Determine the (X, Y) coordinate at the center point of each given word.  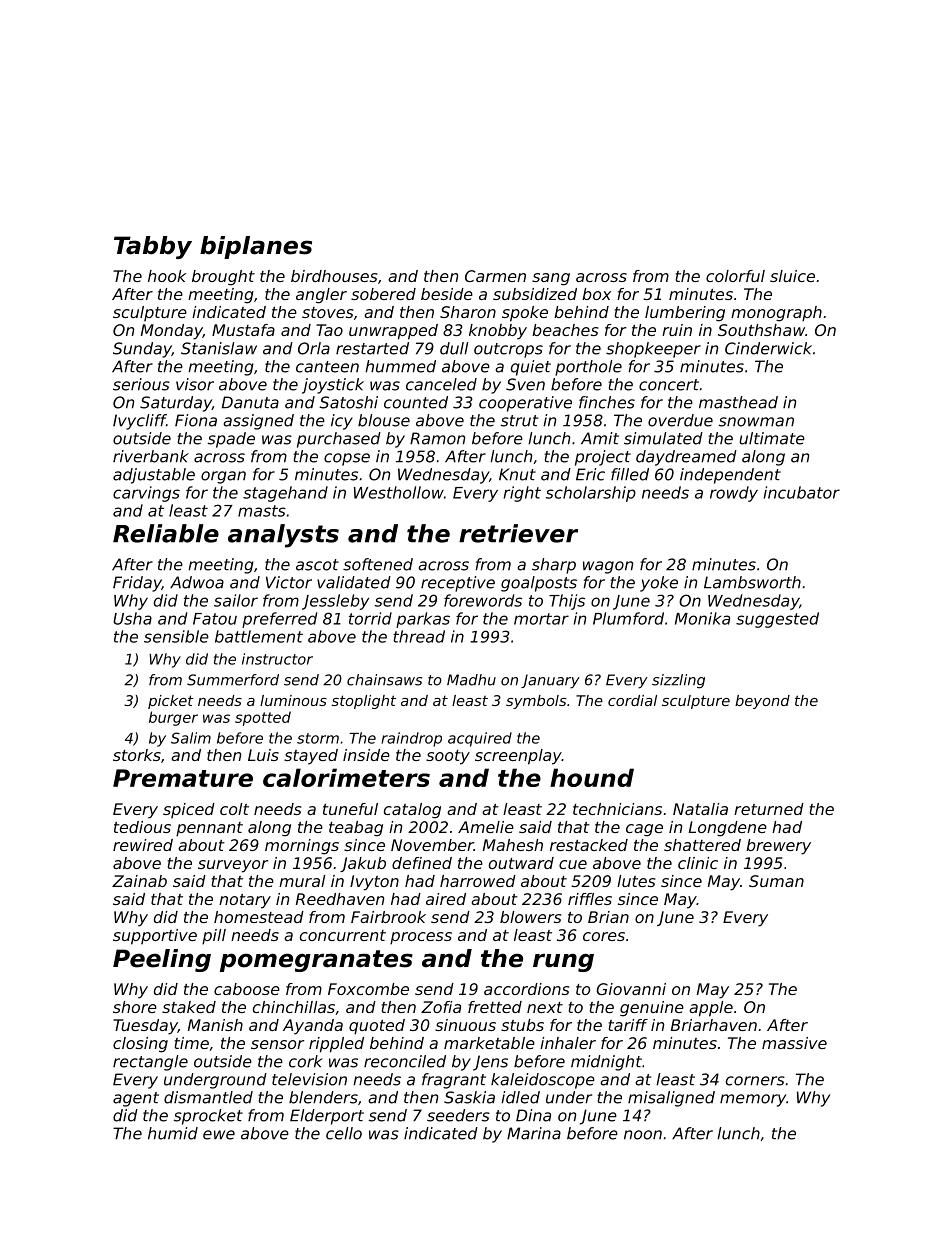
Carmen (495, 276)
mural (302, 881)
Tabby (153, 247)
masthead (738, 402)
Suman (776, 881)
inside (366, 755)
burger (173, 718)
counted (416, 402)
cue (573, 864)
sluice (792, 276)
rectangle (150, 1063)
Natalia (700, 809)
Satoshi (348, 402)
